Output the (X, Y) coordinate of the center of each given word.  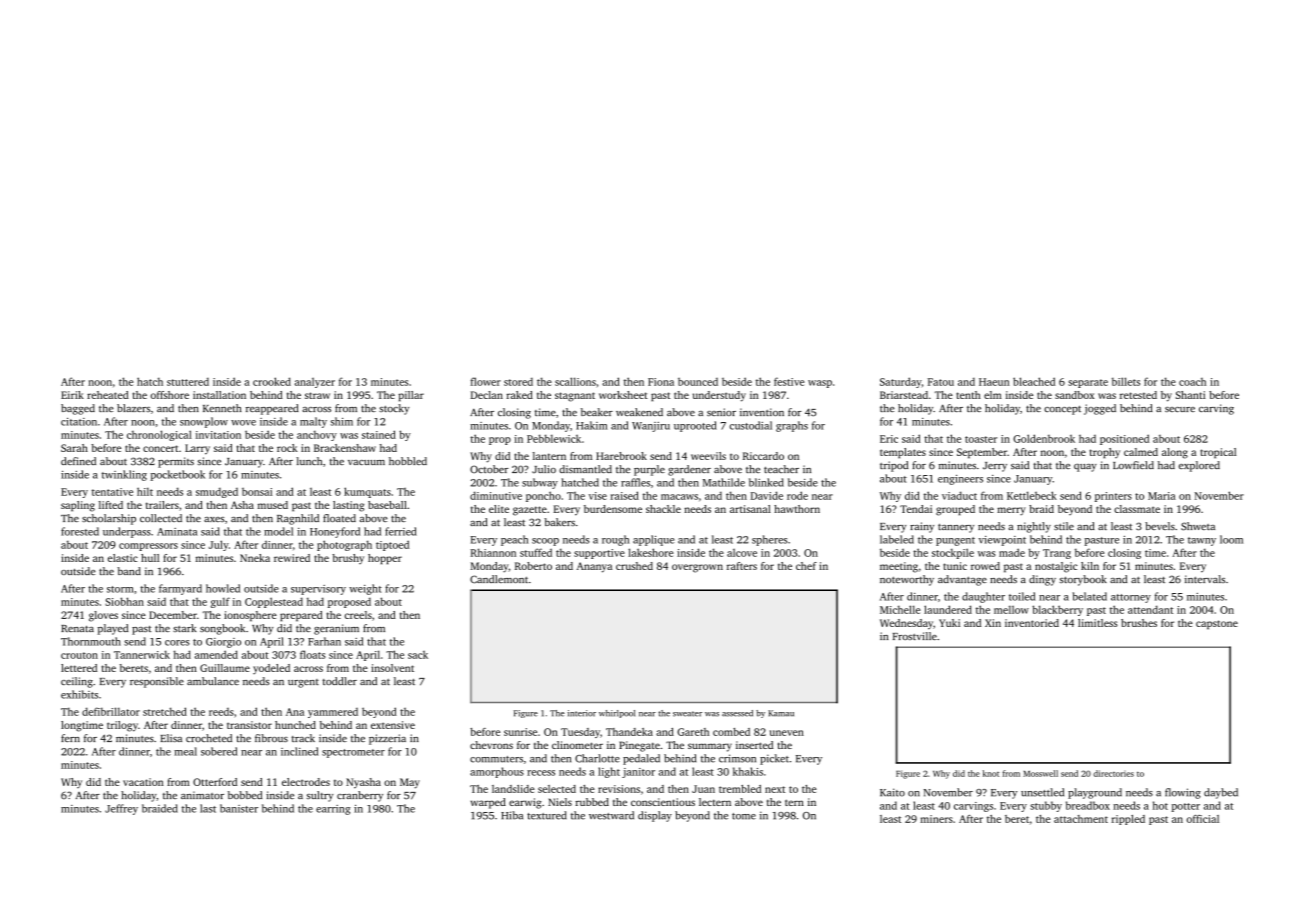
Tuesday (580, 733)
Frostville (915, 636)
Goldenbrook (1044, 438)
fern (70, 738)
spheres (769, 540)
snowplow (204, 422)
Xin (993, 623)
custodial (751, 425)
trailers (162, 505)
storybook (1083, 580)
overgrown (697, 568)
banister (239, 808)
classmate (1137, 509)
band (129, 571)
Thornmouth (91, 641)
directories (1113, 773)
